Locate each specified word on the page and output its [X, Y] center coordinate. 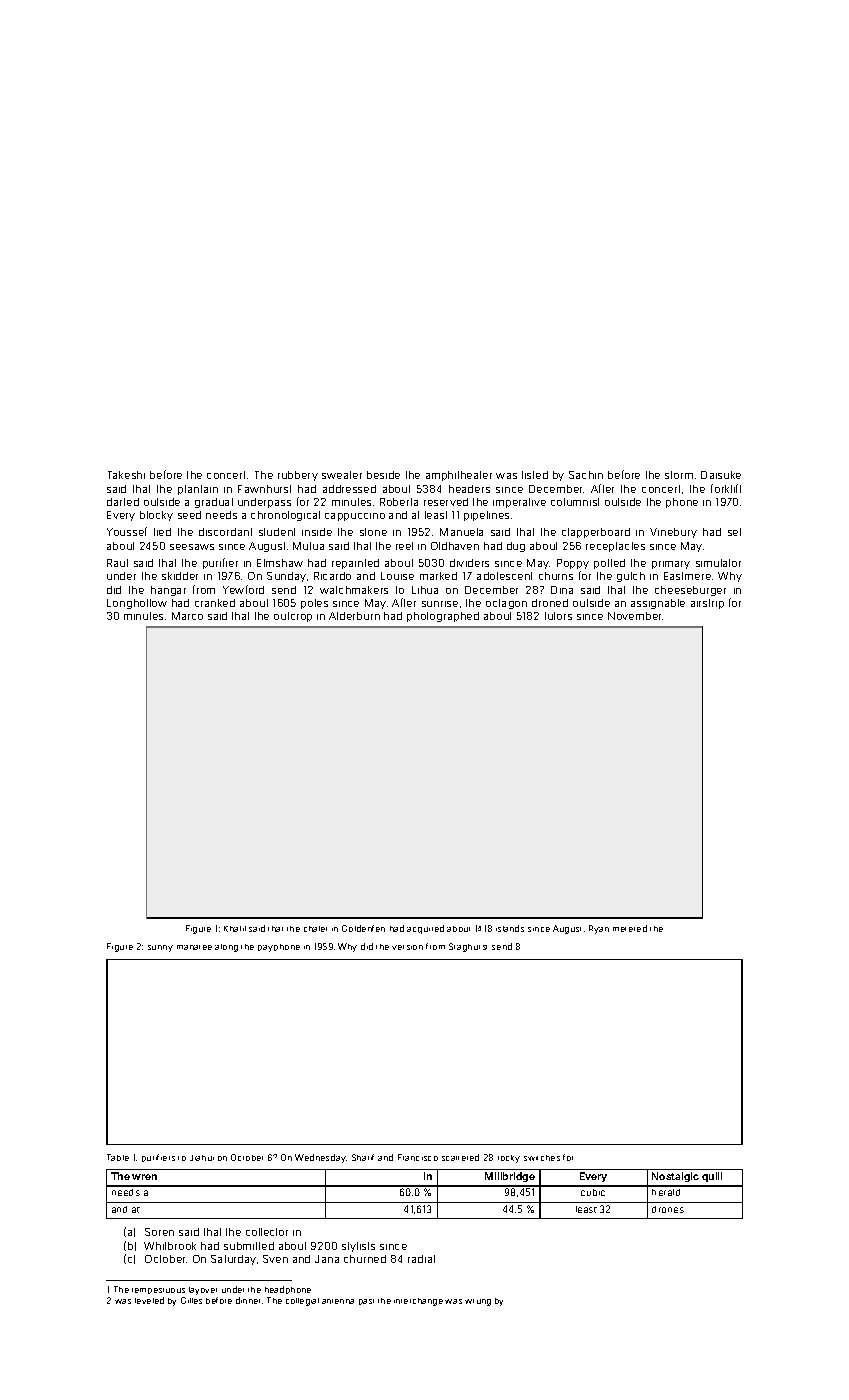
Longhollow [137, 604]
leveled [149, 1300]
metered [630, 928]
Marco [187, 616]
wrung [478, 1302]
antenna [338, 1301]
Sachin [586, 475]
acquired [425, 929]
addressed [349, 489]
